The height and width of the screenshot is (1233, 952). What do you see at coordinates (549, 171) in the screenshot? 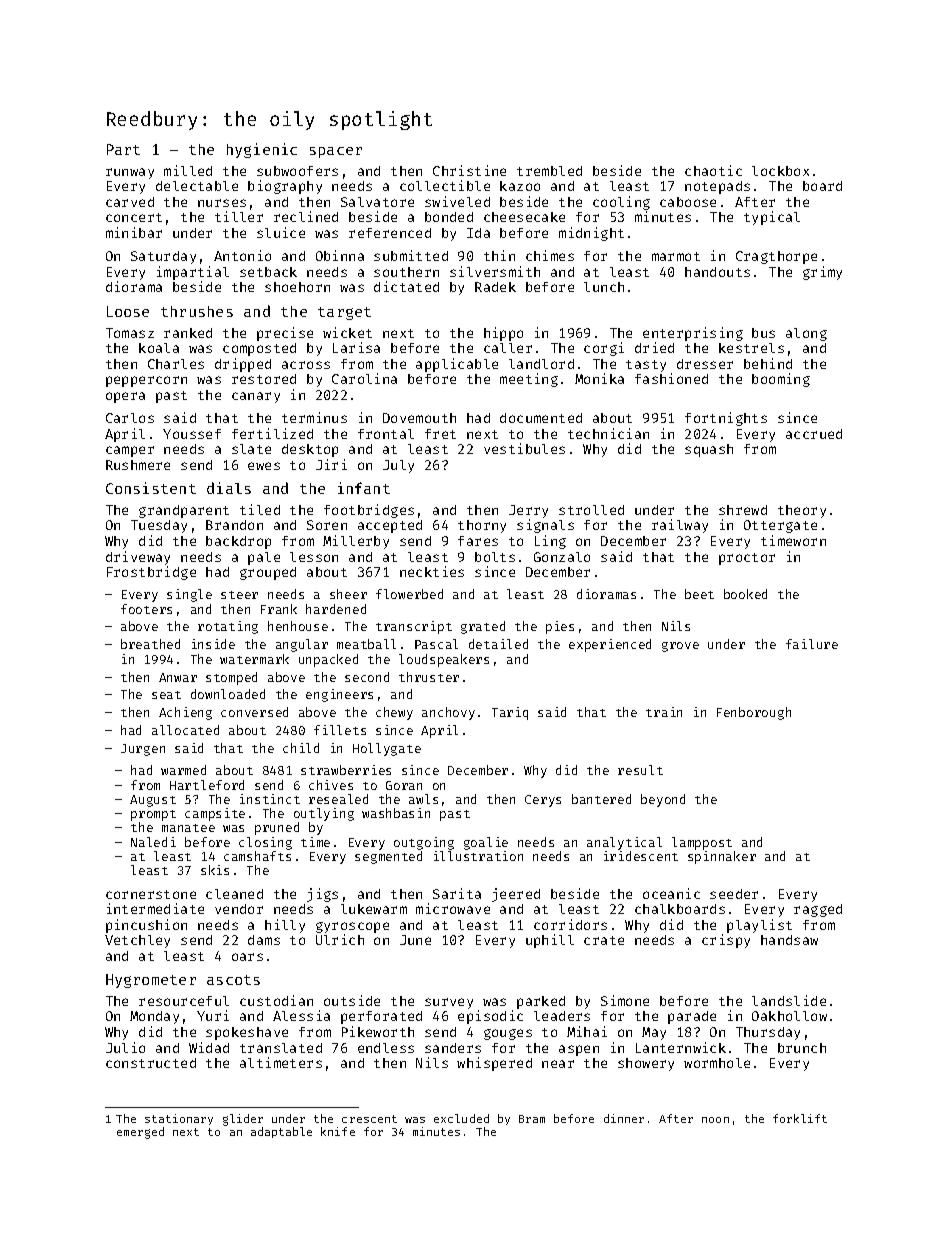
I see `trembled` at bounding box center [549, 171].
